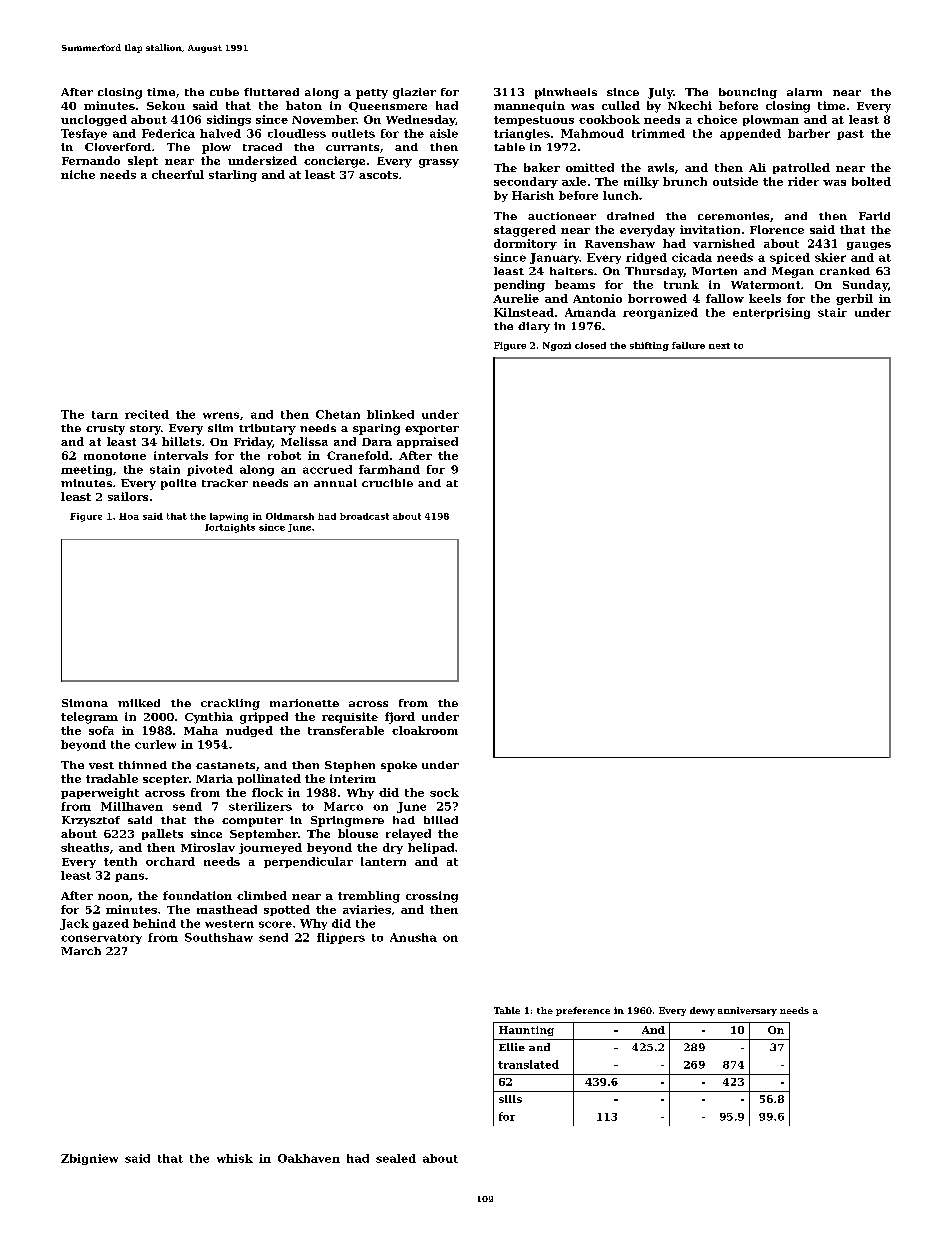 The width and height of the screenshot is (952, 1233). I want to click on spoke, so click(399, 766).
